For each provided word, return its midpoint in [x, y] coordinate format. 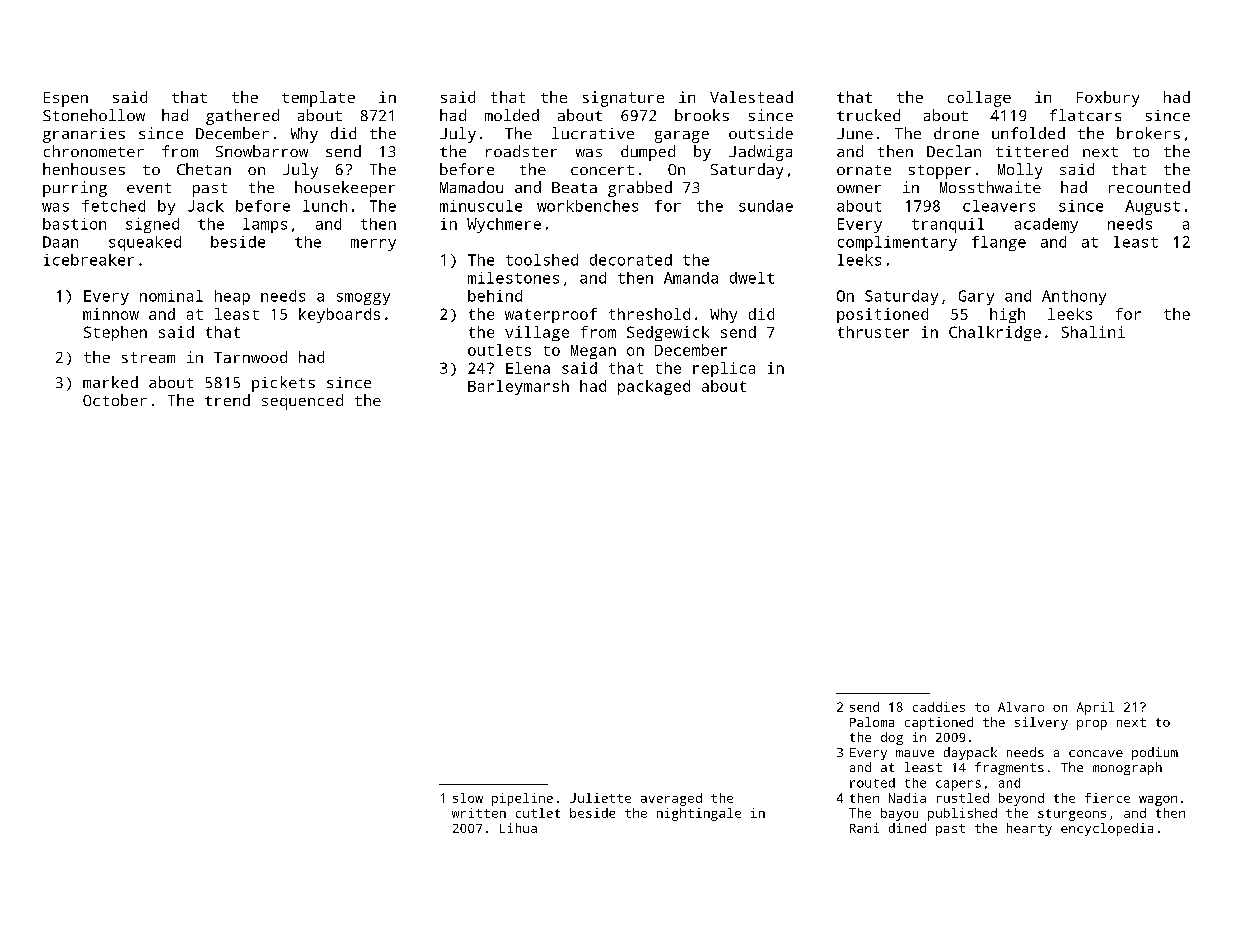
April [1095, 708]
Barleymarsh [518, 387]
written [479, 813]
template [318, 99]
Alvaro [1021, 707]
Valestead [751, 97]
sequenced [302, 402]
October [115, 400]
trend [227, 400]
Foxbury [1108, 99]
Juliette [600, 798]
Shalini [1093, 332]
